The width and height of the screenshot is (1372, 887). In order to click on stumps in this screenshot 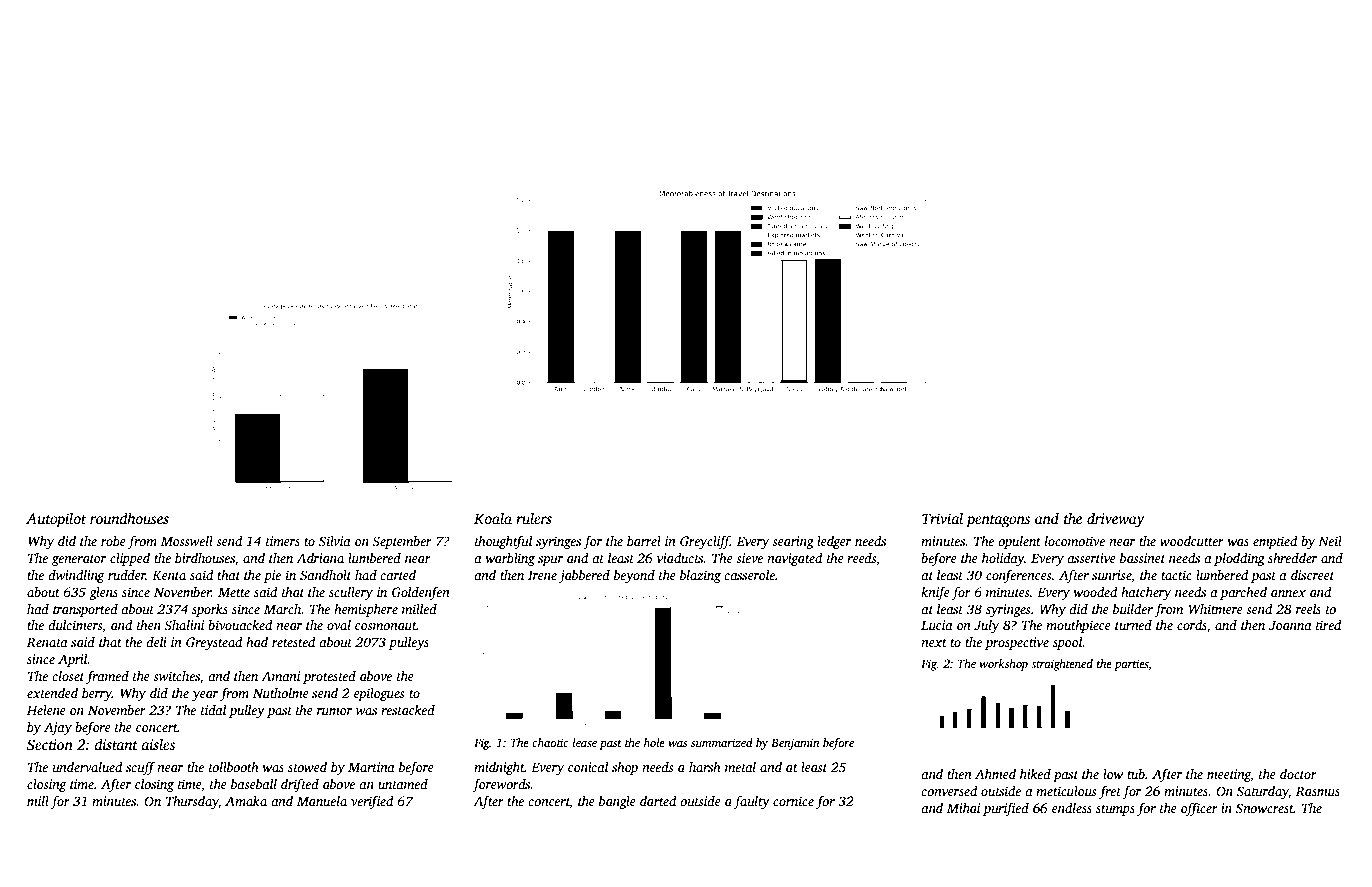, I will do `click(1115, 810)`.
